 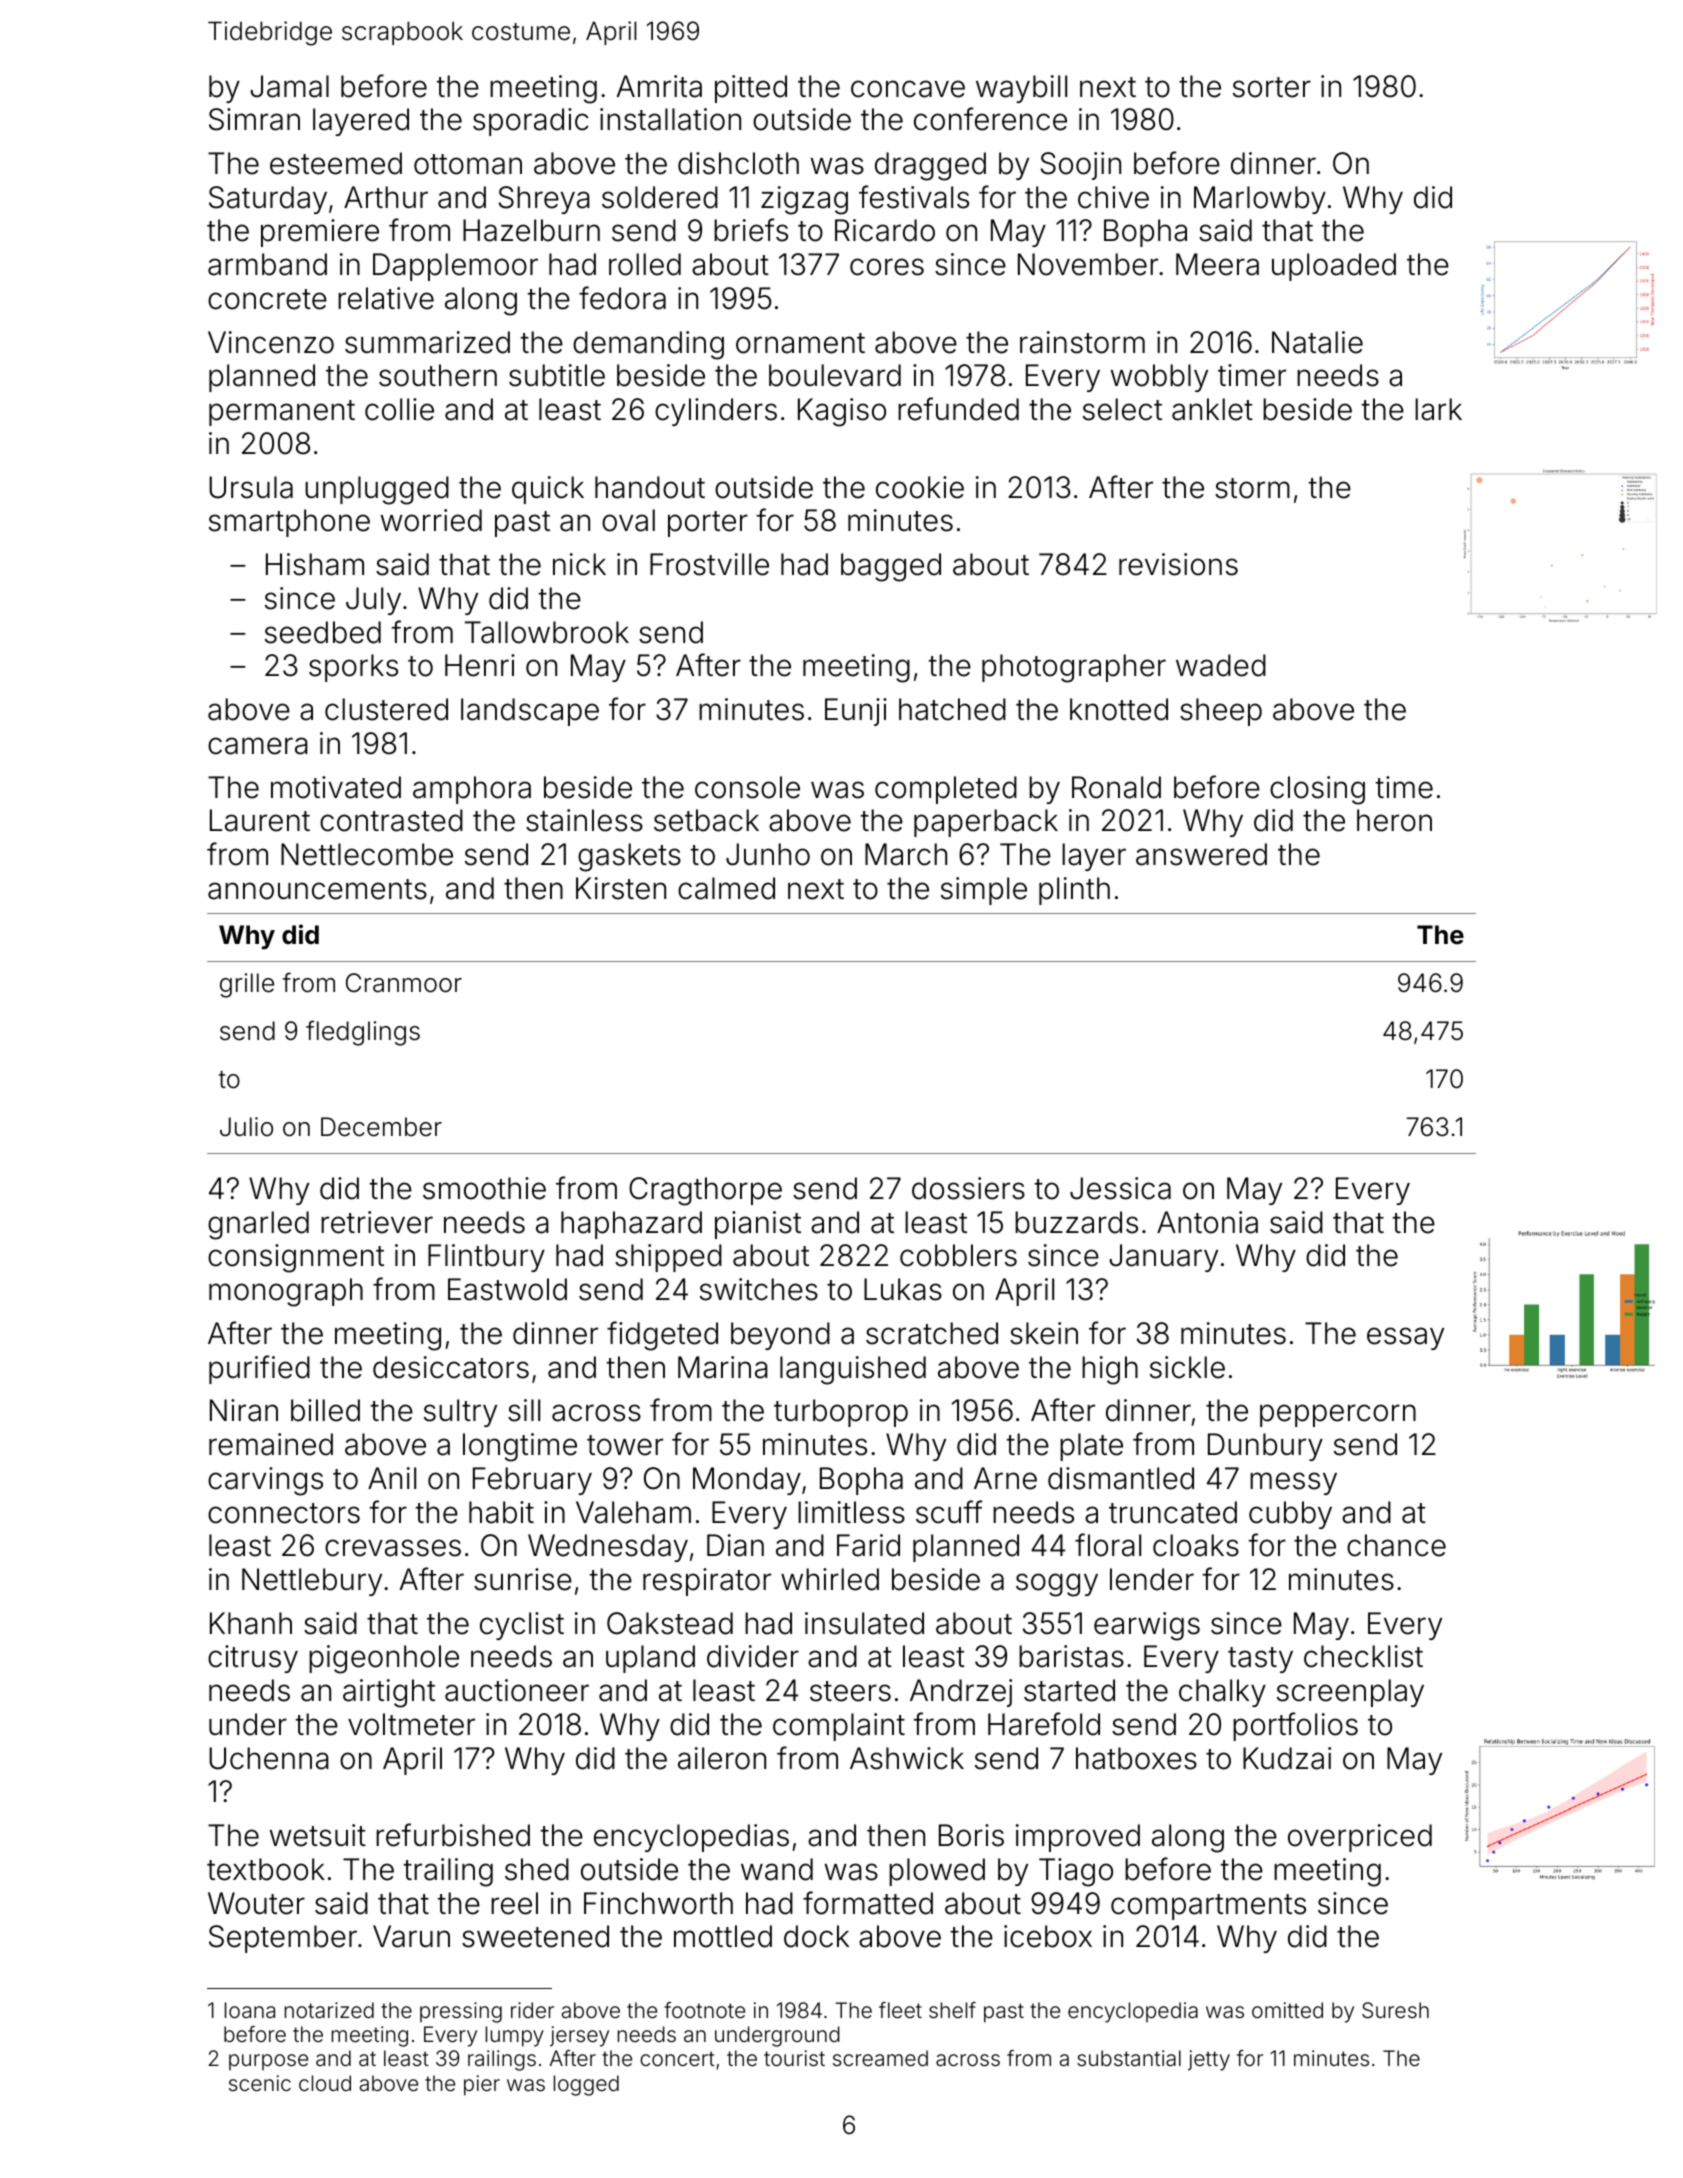 I want to click on pier, so click(x=482, y=2085).
